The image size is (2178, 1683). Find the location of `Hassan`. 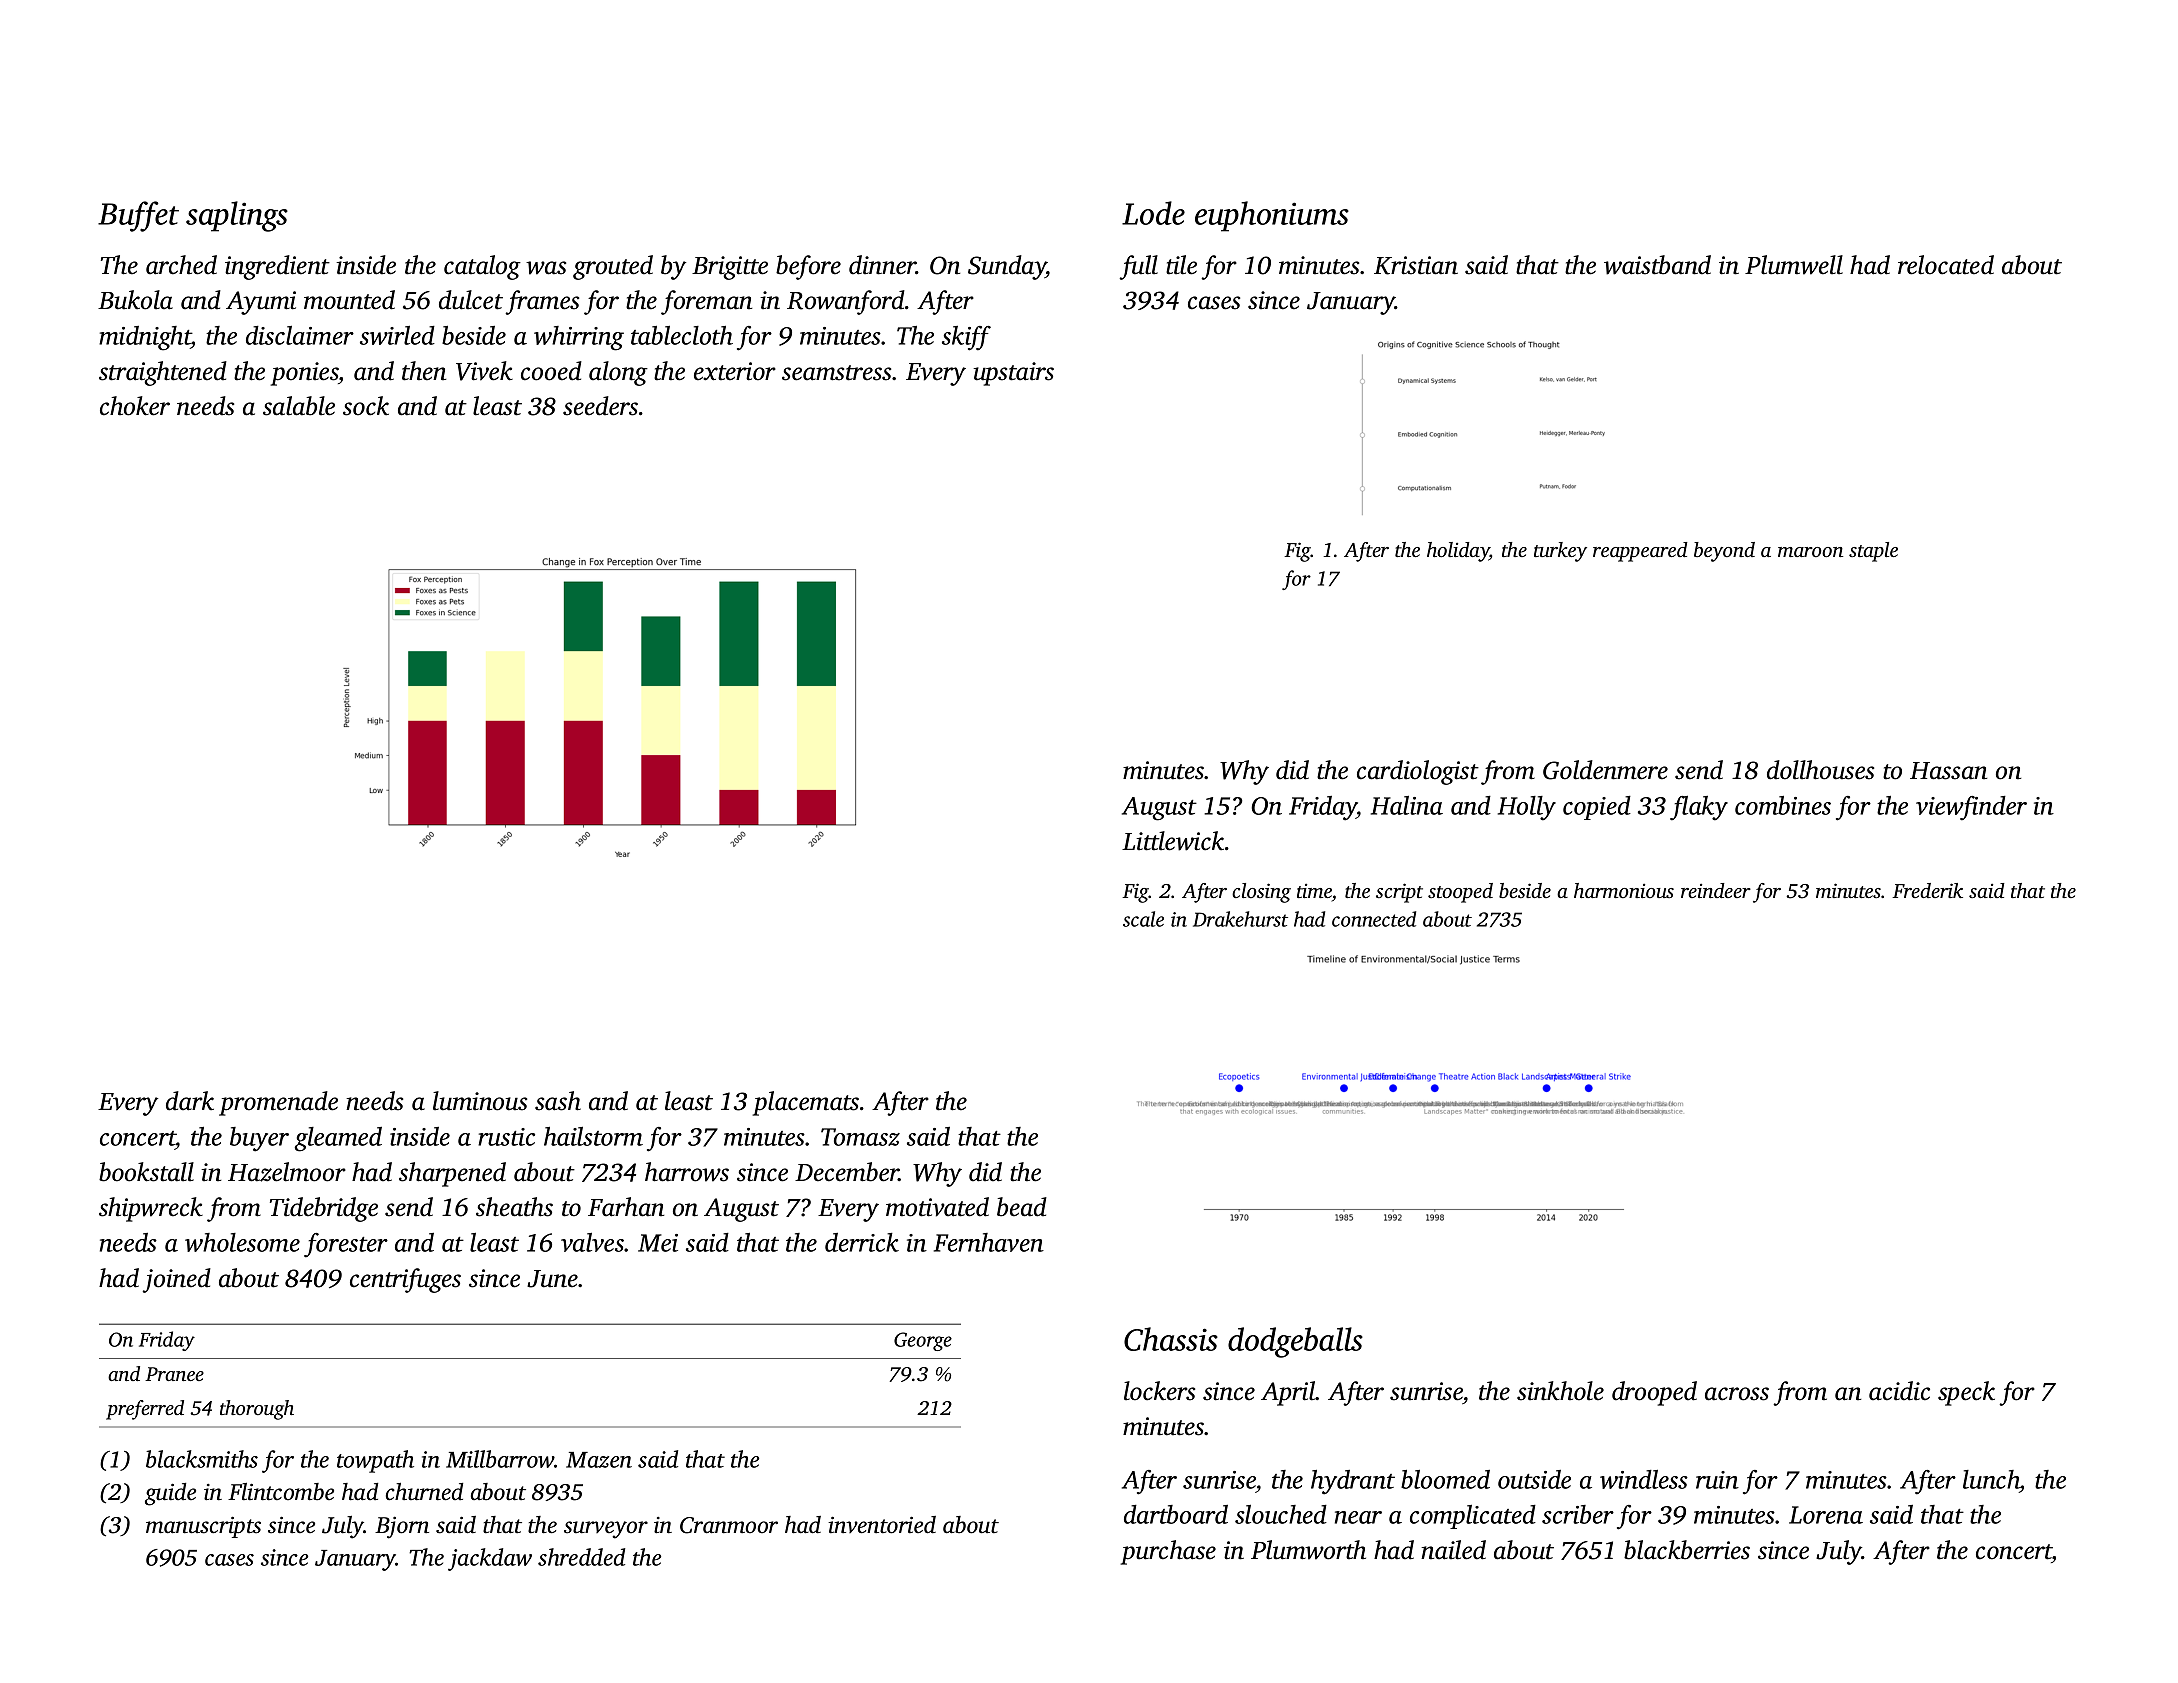

Hassan is located at coordinates (1948, 771).
